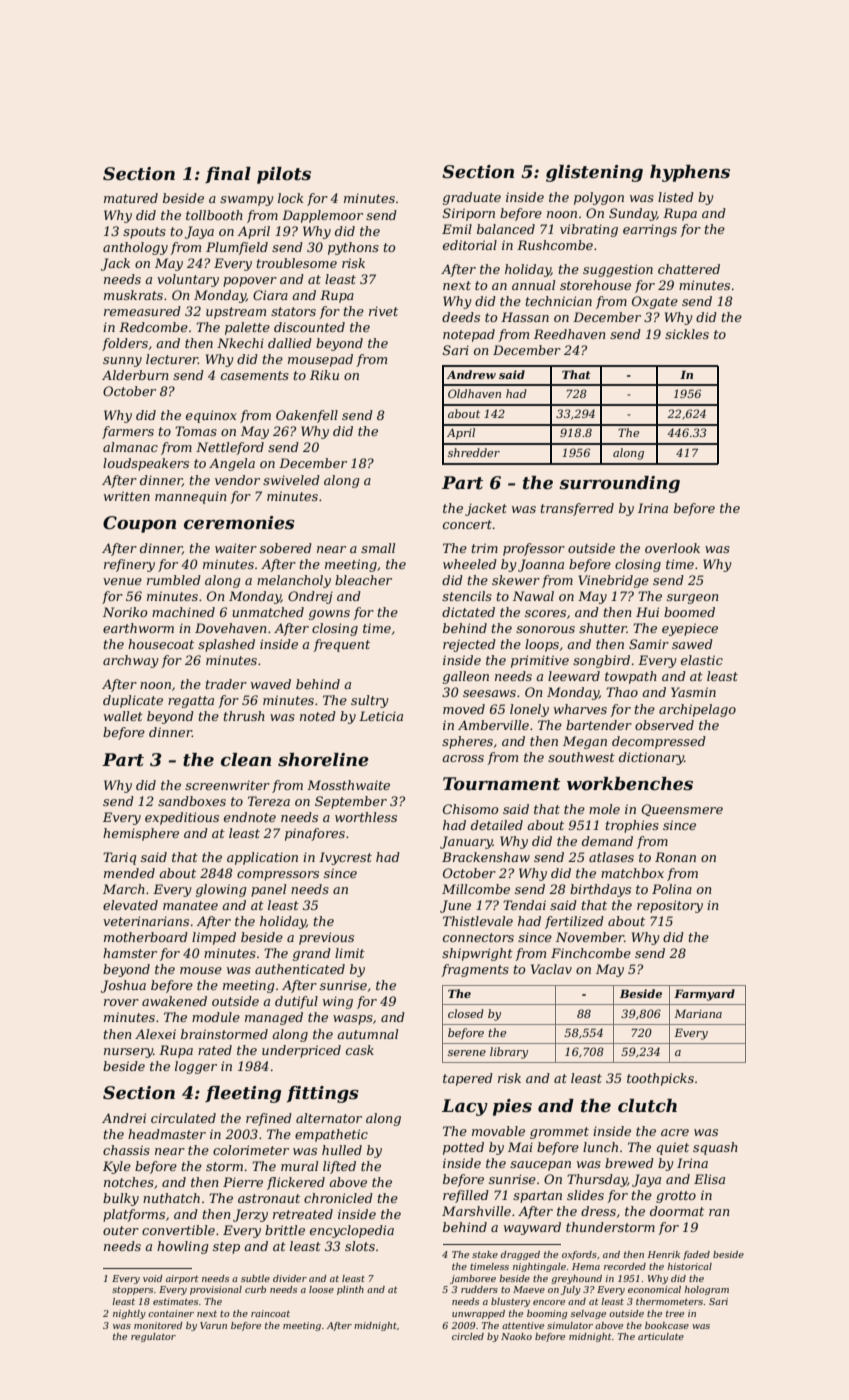  Describe the element at coordinates (172, 359) in the image. I see `lecturer` at that location.
